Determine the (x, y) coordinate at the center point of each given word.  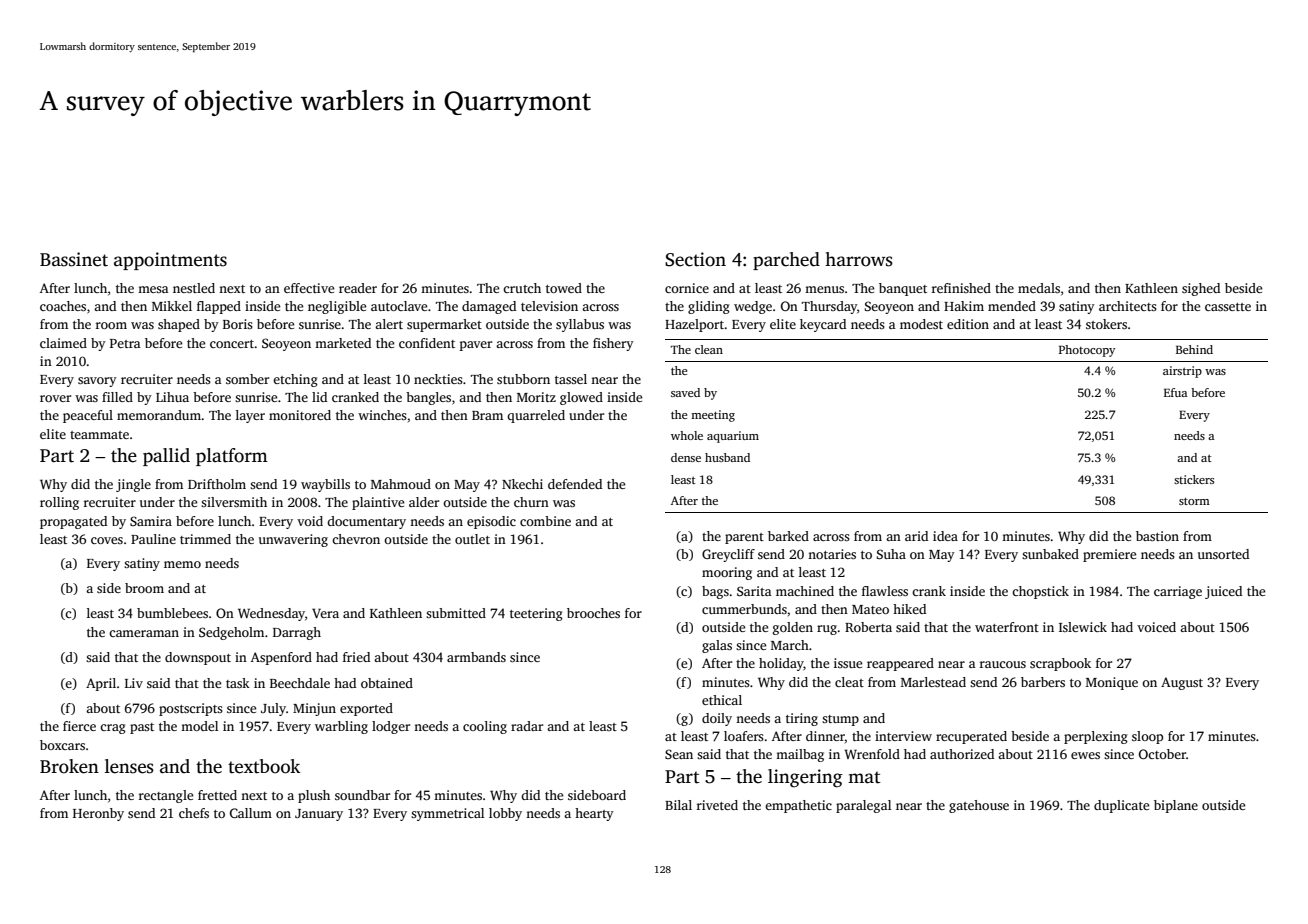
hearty (594, 814)
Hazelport (695, 325)
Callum (251, 813)
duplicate (1121, 806)
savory (97, 382)
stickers (1194, 479)
